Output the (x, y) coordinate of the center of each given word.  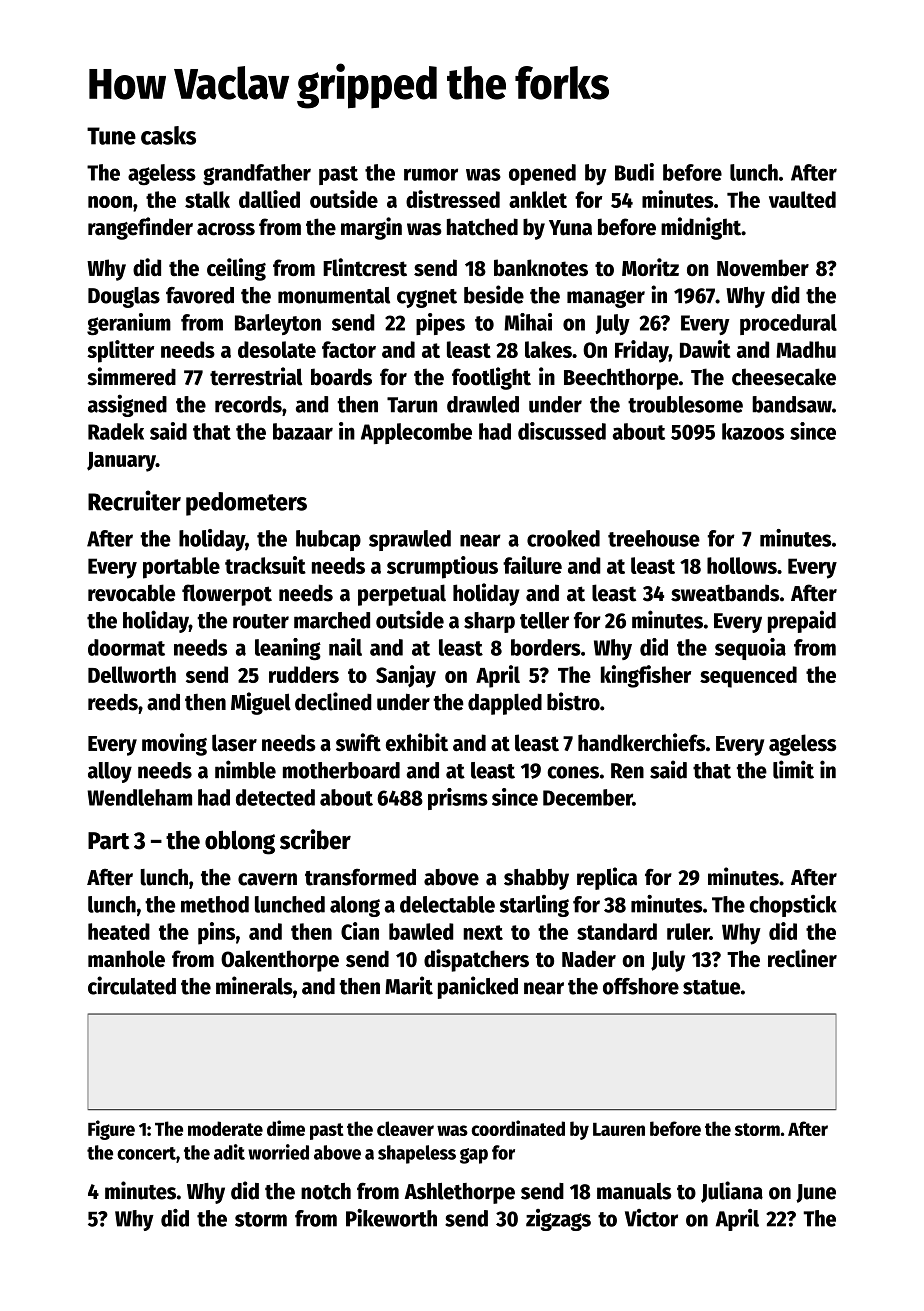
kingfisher (646, 676)
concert (146, 1153)
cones (573, 772)
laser (234, 743)
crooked (563, 538)
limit (793, 769)
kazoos (753, 431)
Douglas (124, 297)
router (261, 621)
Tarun (412, 405)
